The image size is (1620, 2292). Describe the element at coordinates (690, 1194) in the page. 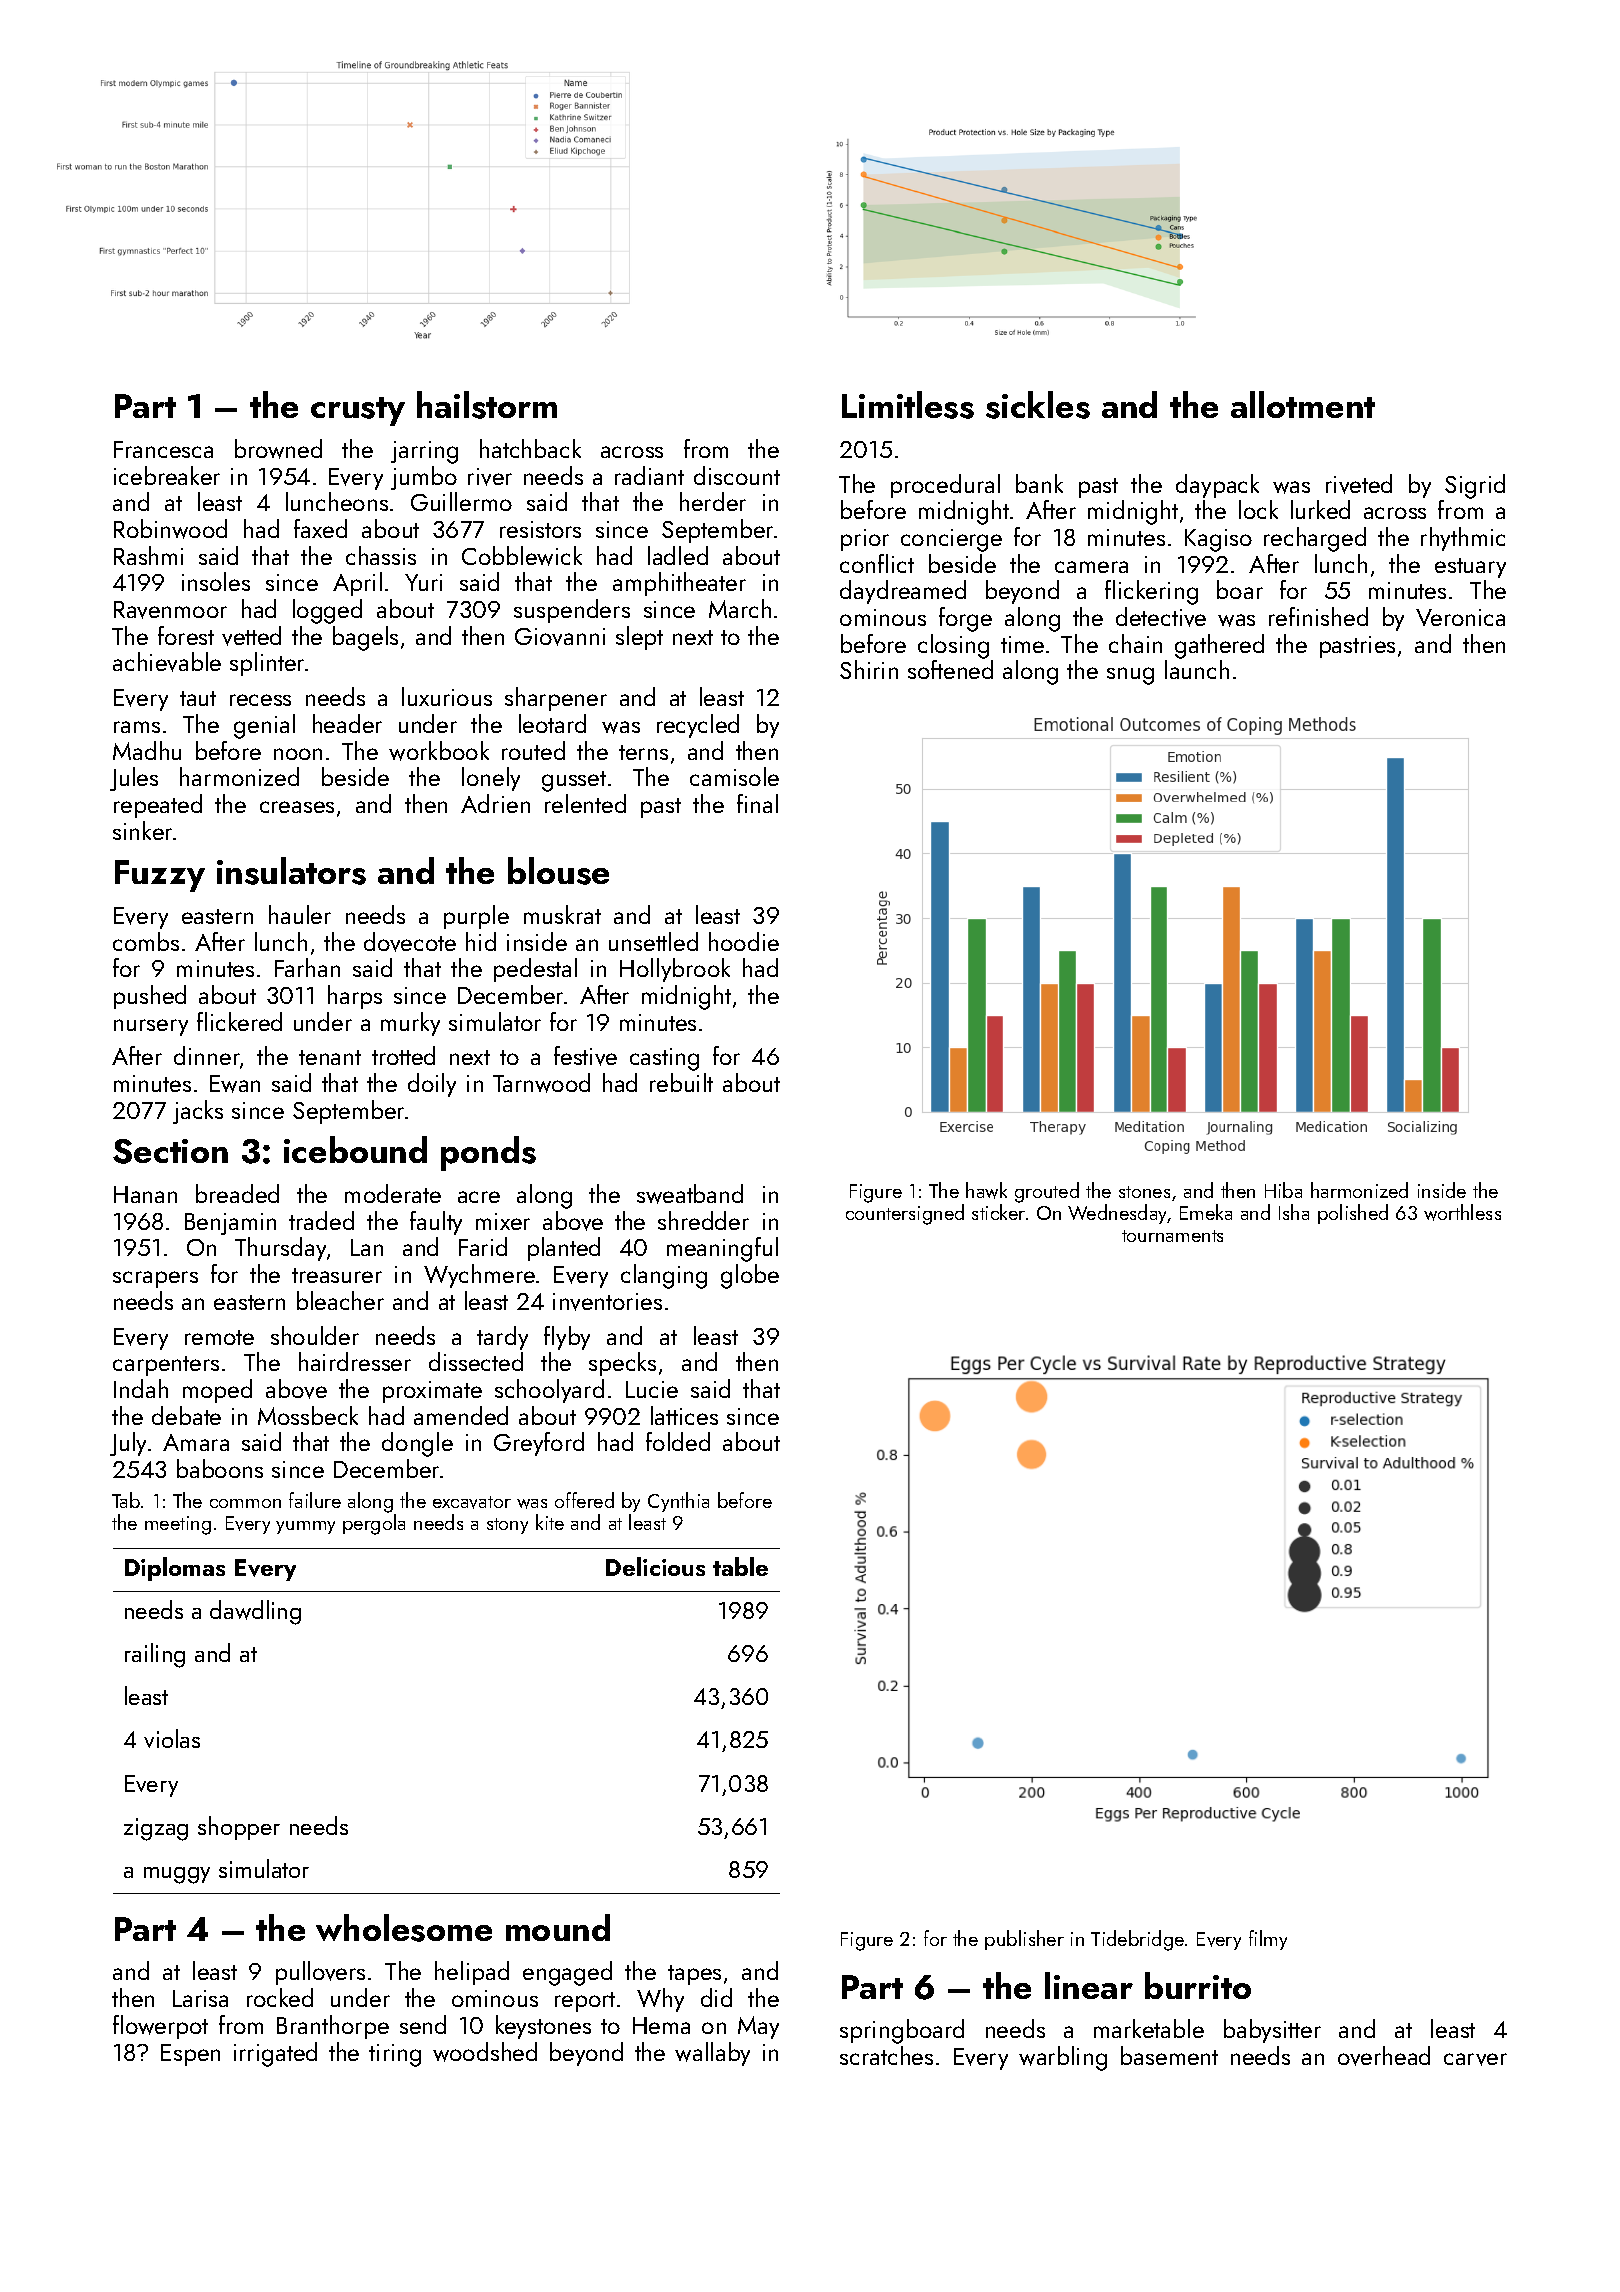

I see `sweatband` at that location.
